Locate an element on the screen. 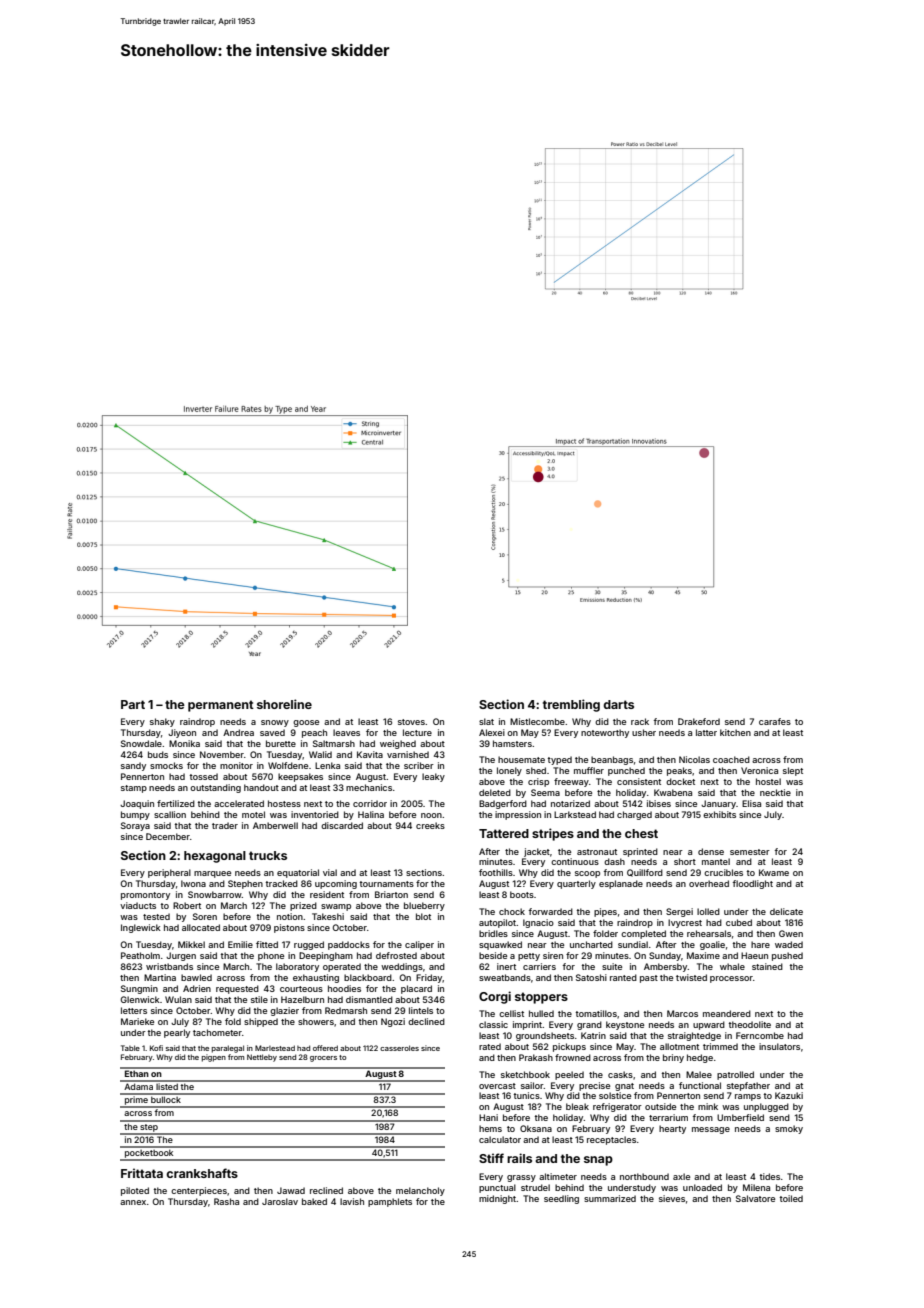 The image size is (924, 1308). Table is located at coordinates (130, 1048).
